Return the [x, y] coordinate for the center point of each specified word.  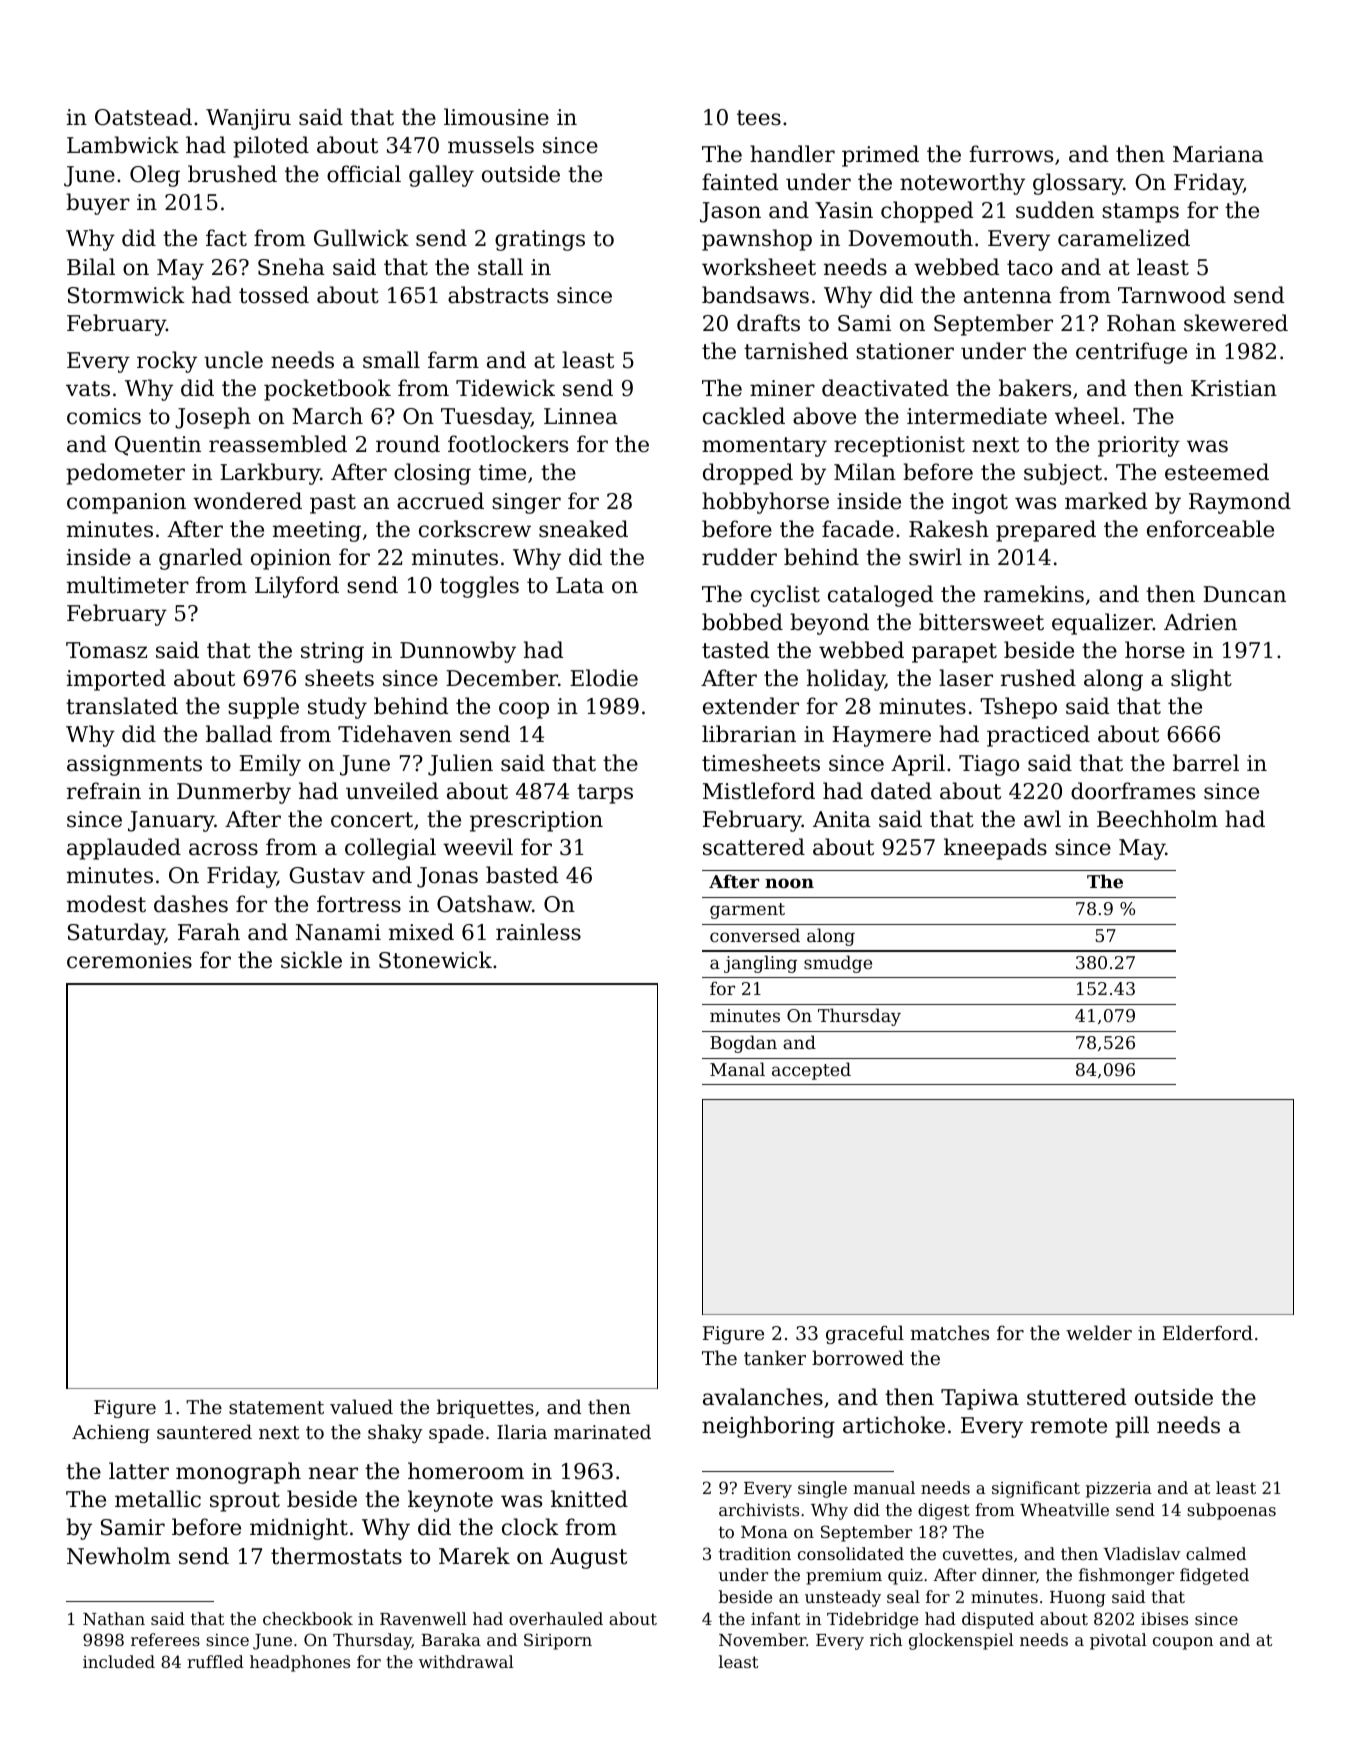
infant [775, 1618]
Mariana [1218, 154]
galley [441, 176]
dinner [1009, 1574]
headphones [300, 1663]
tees [759, 118]
